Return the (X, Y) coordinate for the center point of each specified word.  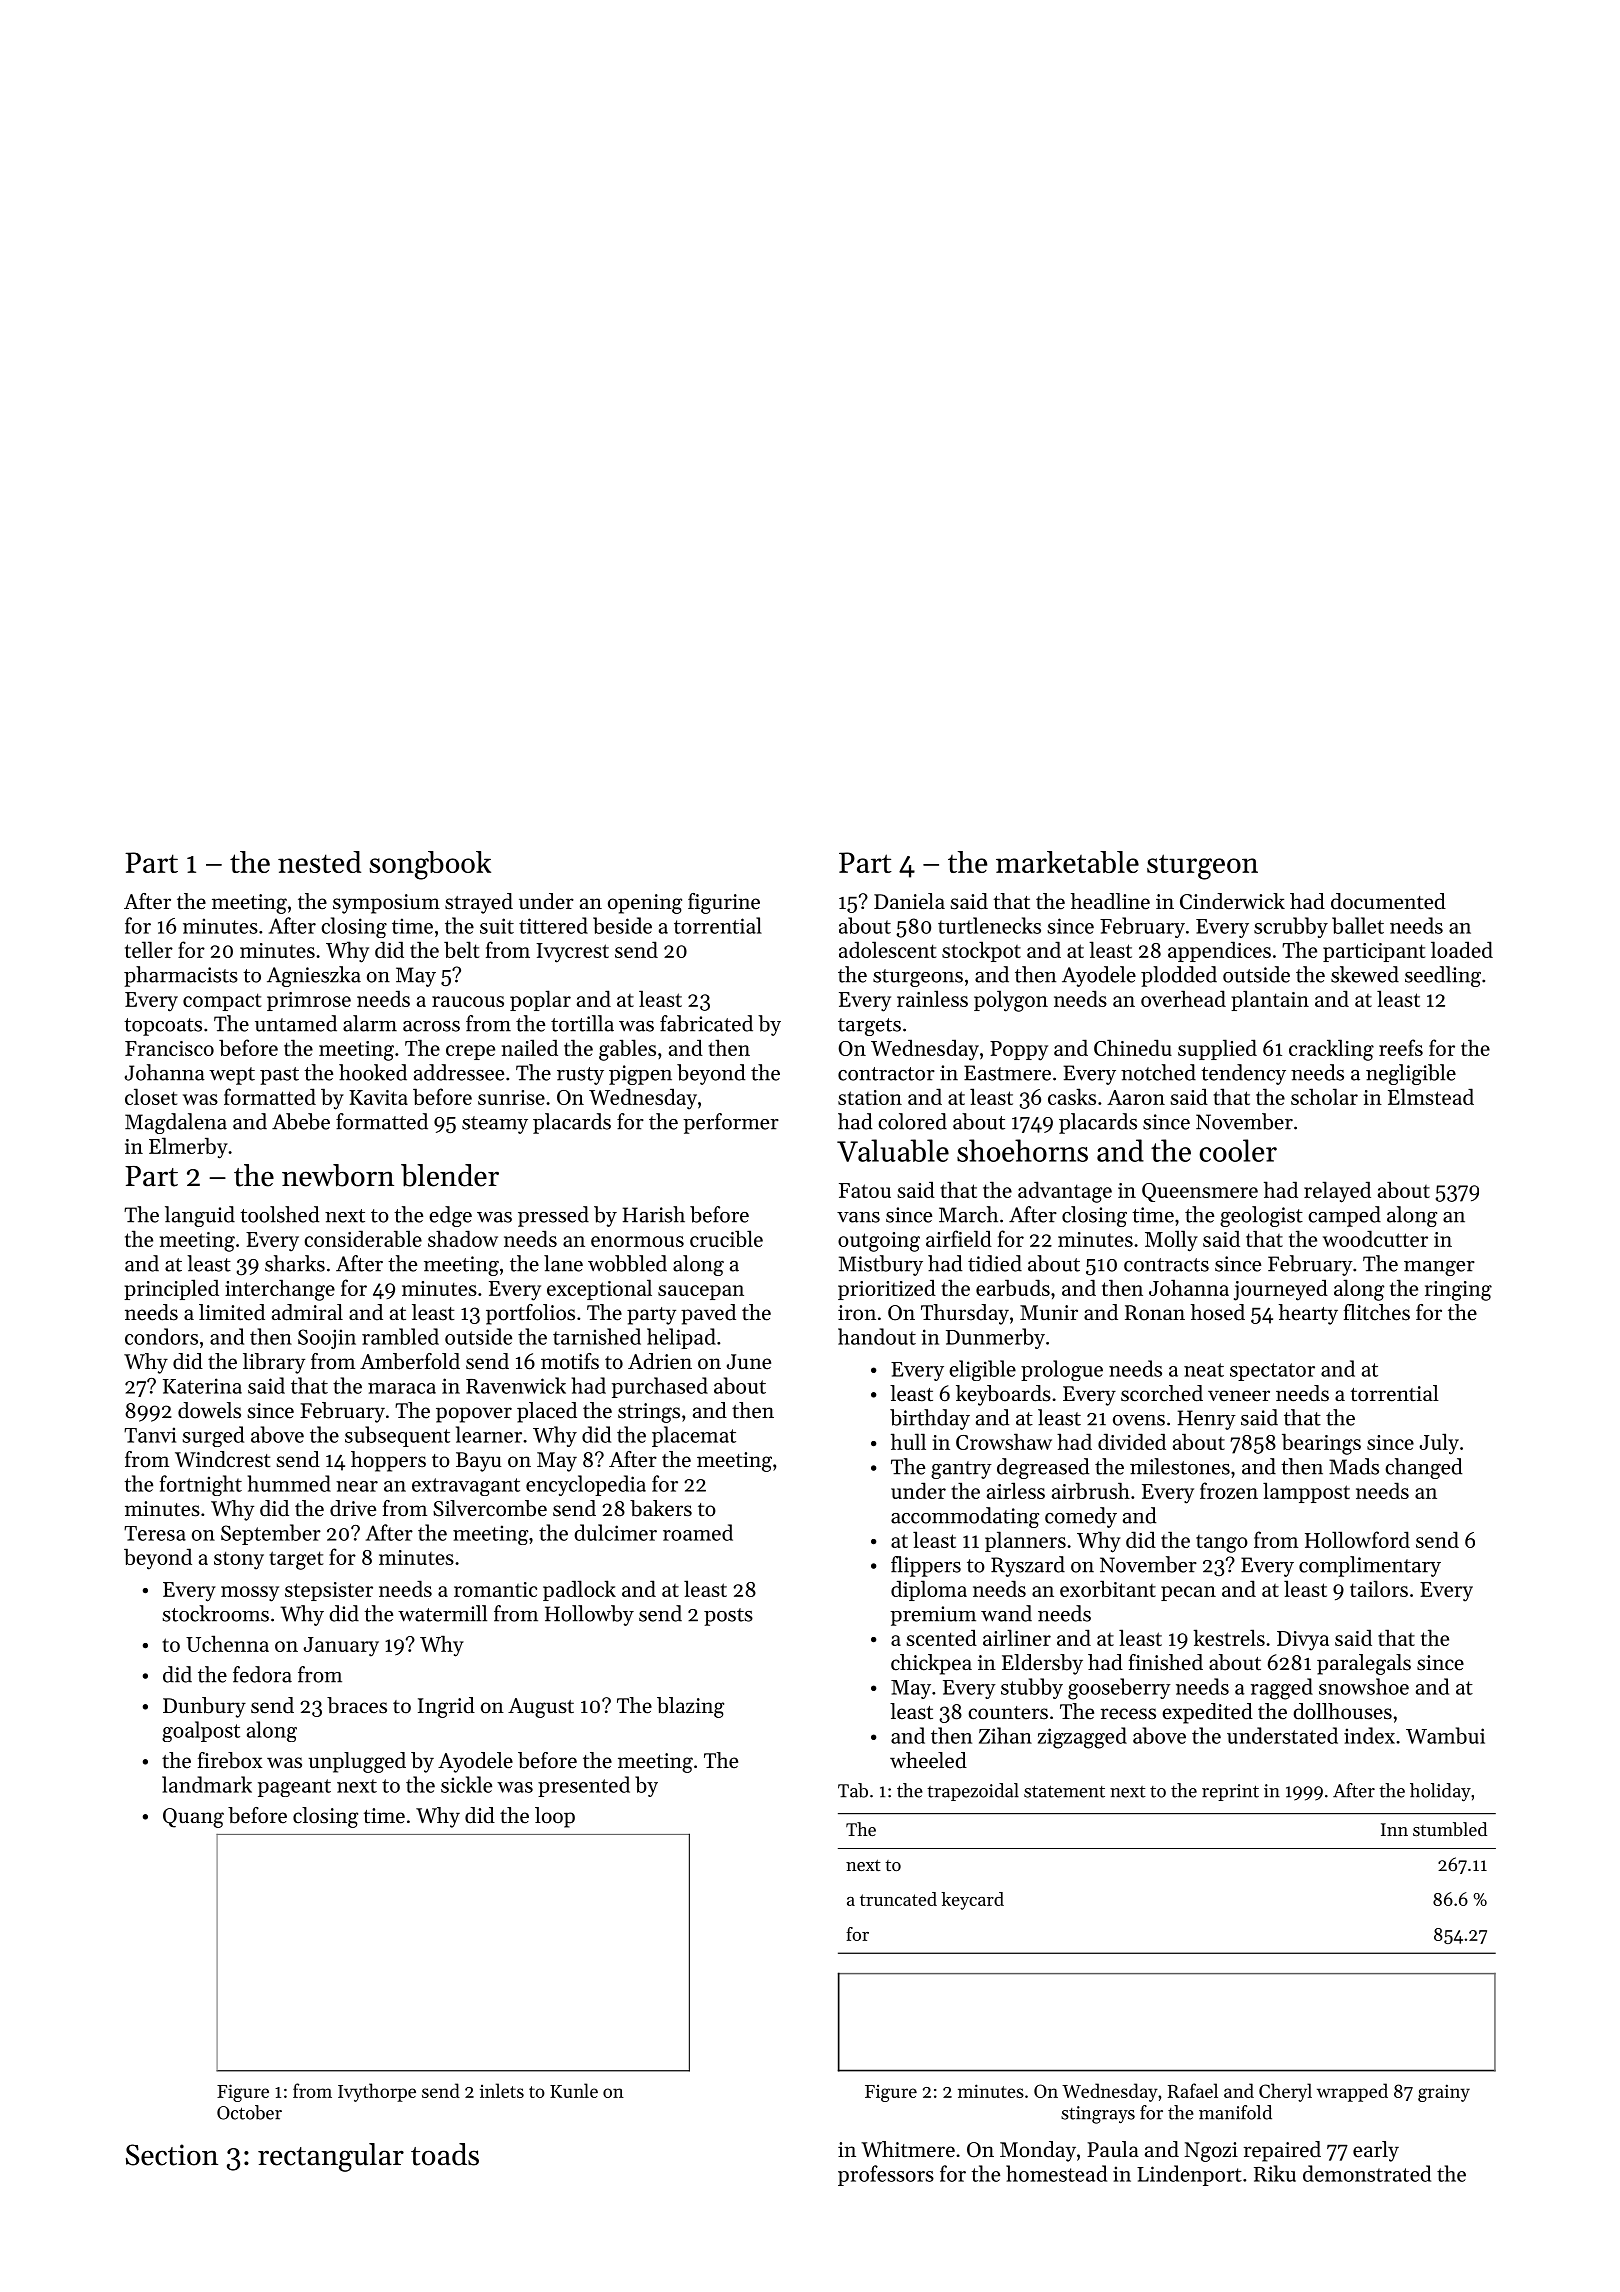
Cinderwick (1232, 901)
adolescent (888, 949)
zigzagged (1082, 1738)
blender (450, 1175)
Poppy (1019, 1051)
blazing (690, 1707)
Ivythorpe (377, 2092)
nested (319, 862)
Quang (193, 1818)
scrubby (1291, 927)
